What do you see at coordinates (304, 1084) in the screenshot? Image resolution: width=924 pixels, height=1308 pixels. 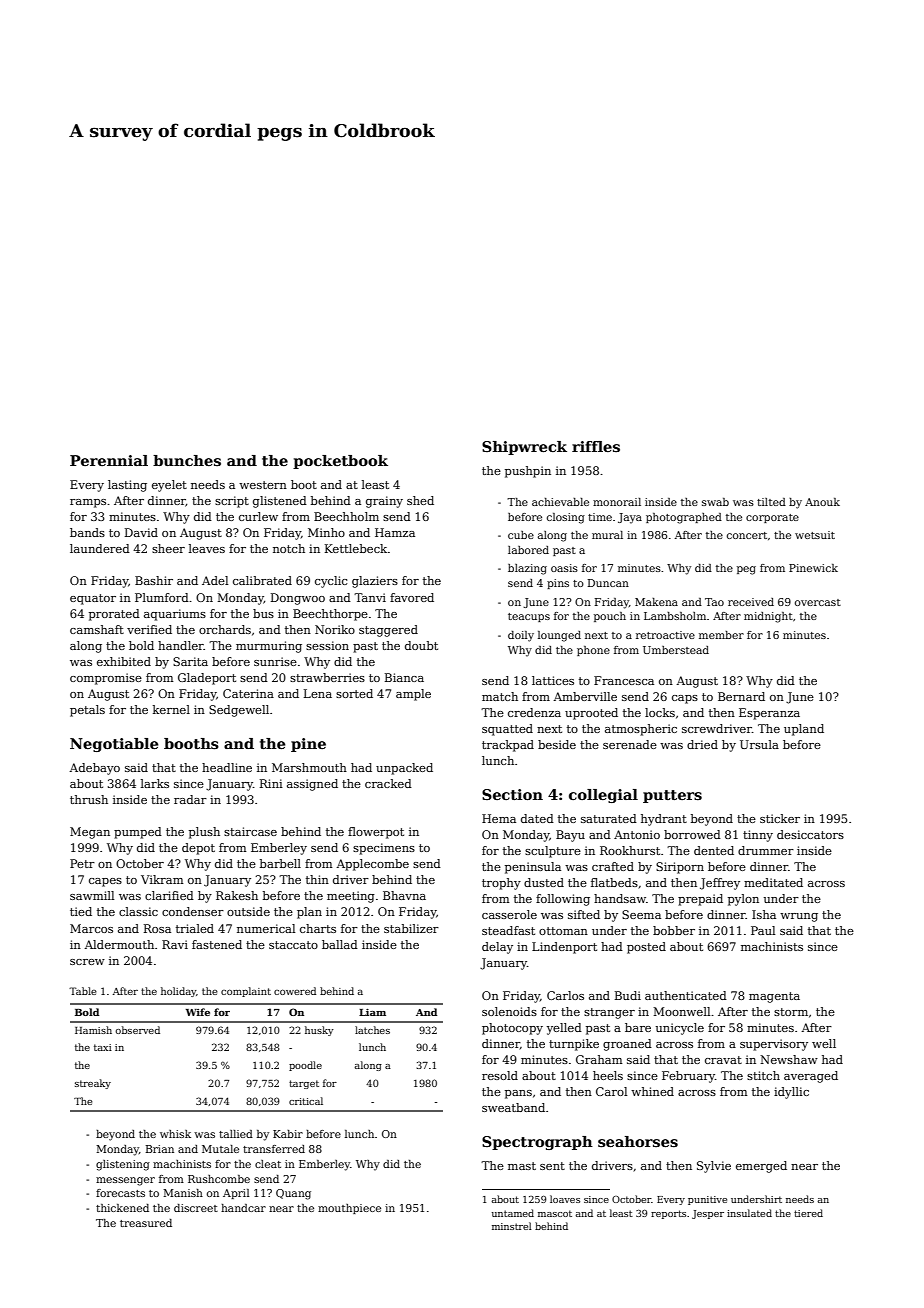 I see `target` at bounding box center [304, 1084].
